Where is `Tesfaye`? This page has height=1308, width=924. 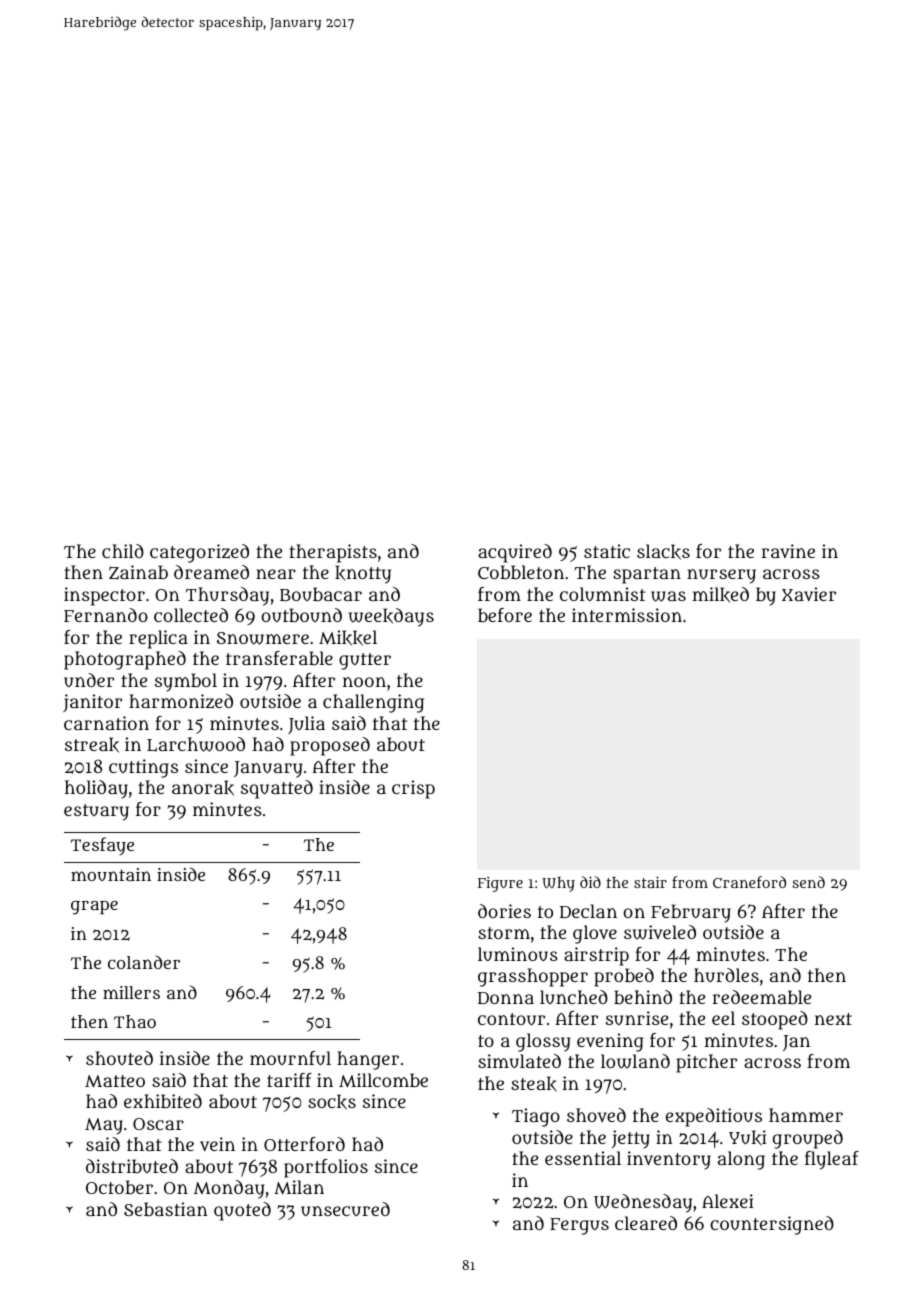 Tesfaye is located at coordinates (102, 846).
